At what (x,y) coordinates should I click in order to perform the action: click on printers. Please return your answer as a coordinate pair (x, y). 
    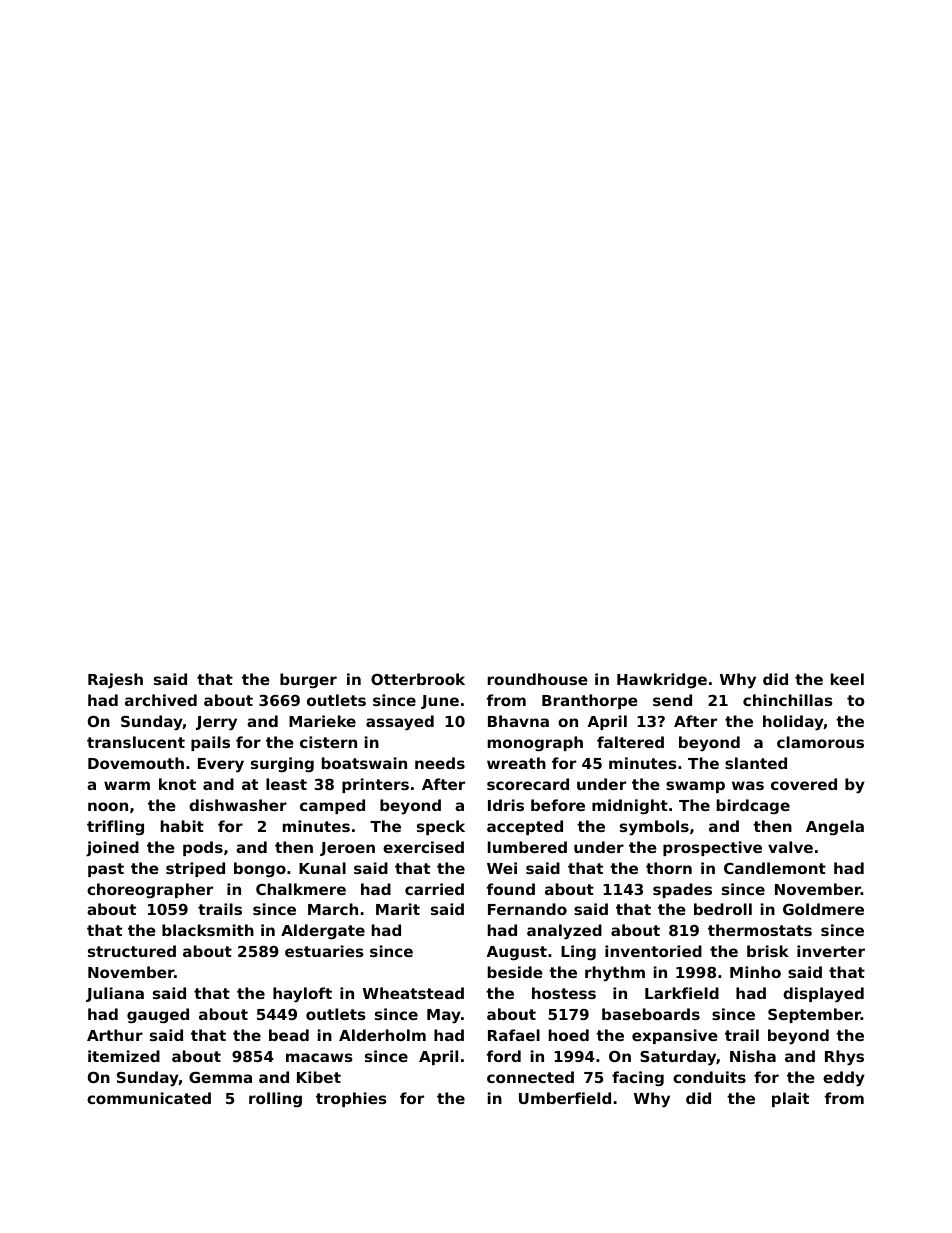
    Looking at the image, I should click on (375, 785).
